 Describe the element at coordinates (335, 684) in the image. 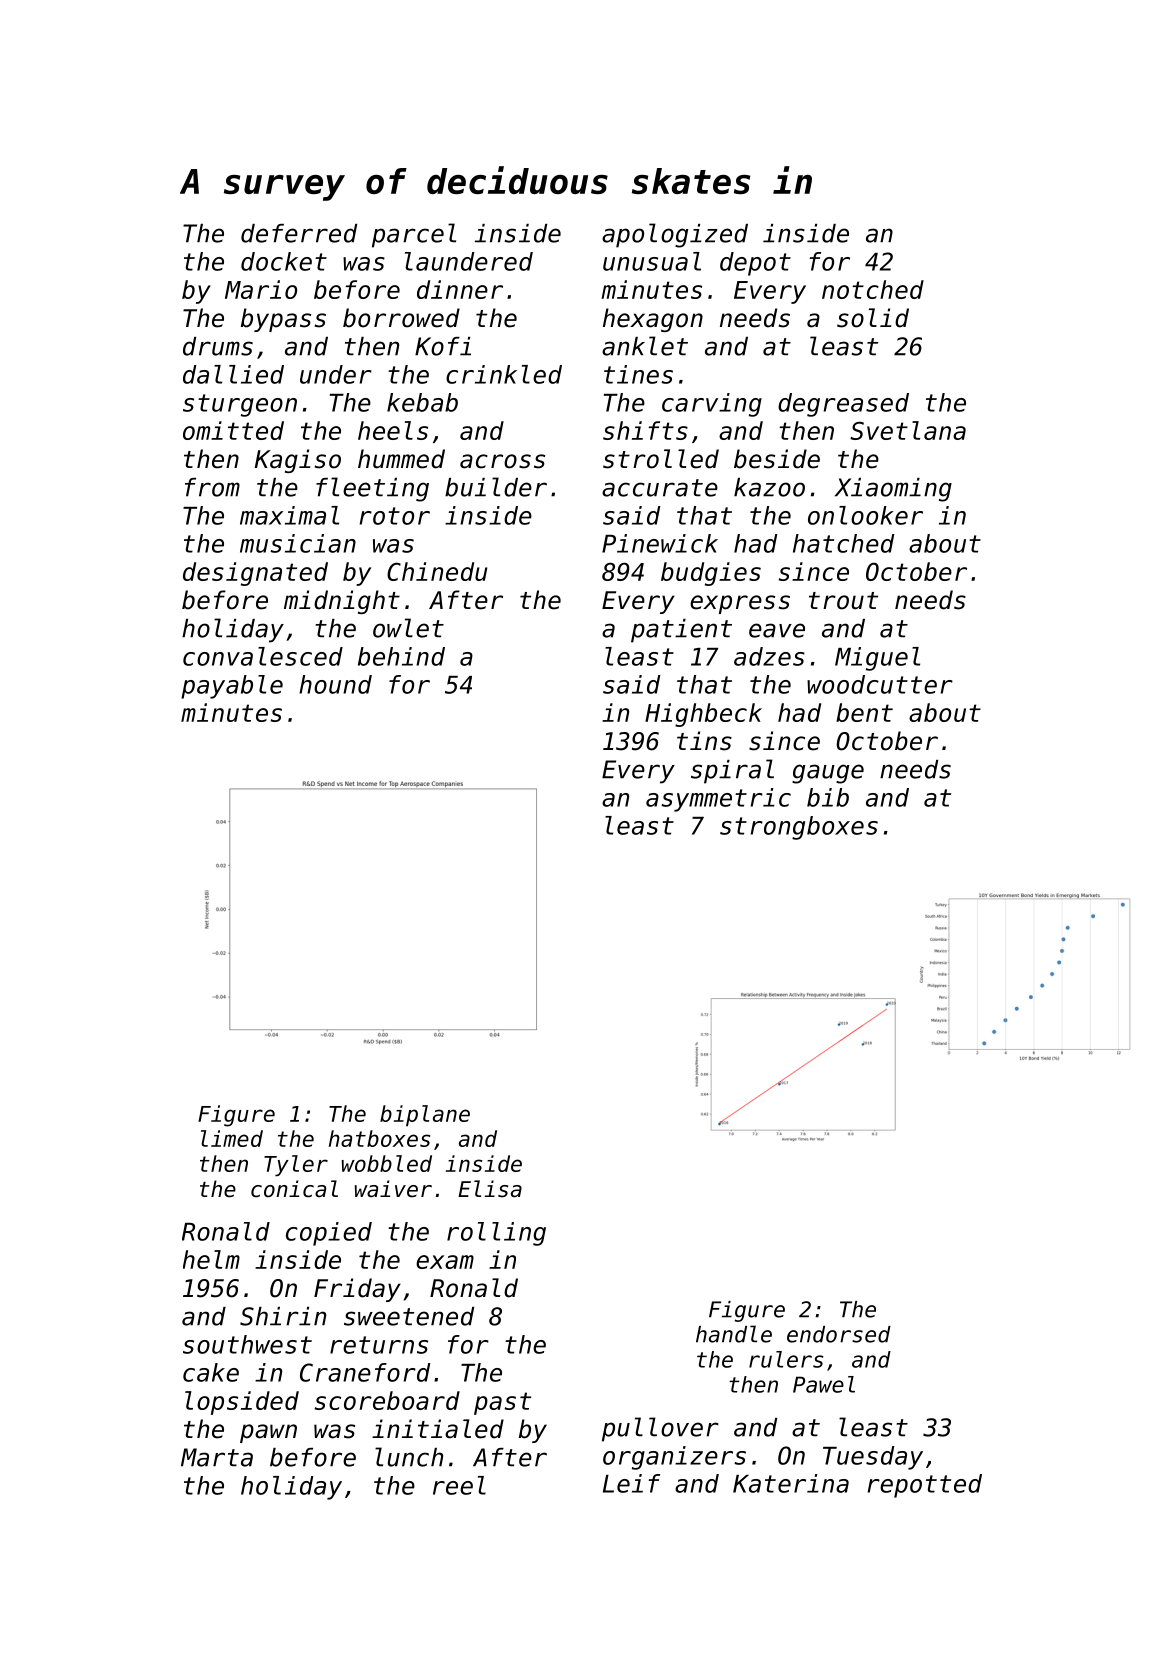

I see `hound` at that location.
